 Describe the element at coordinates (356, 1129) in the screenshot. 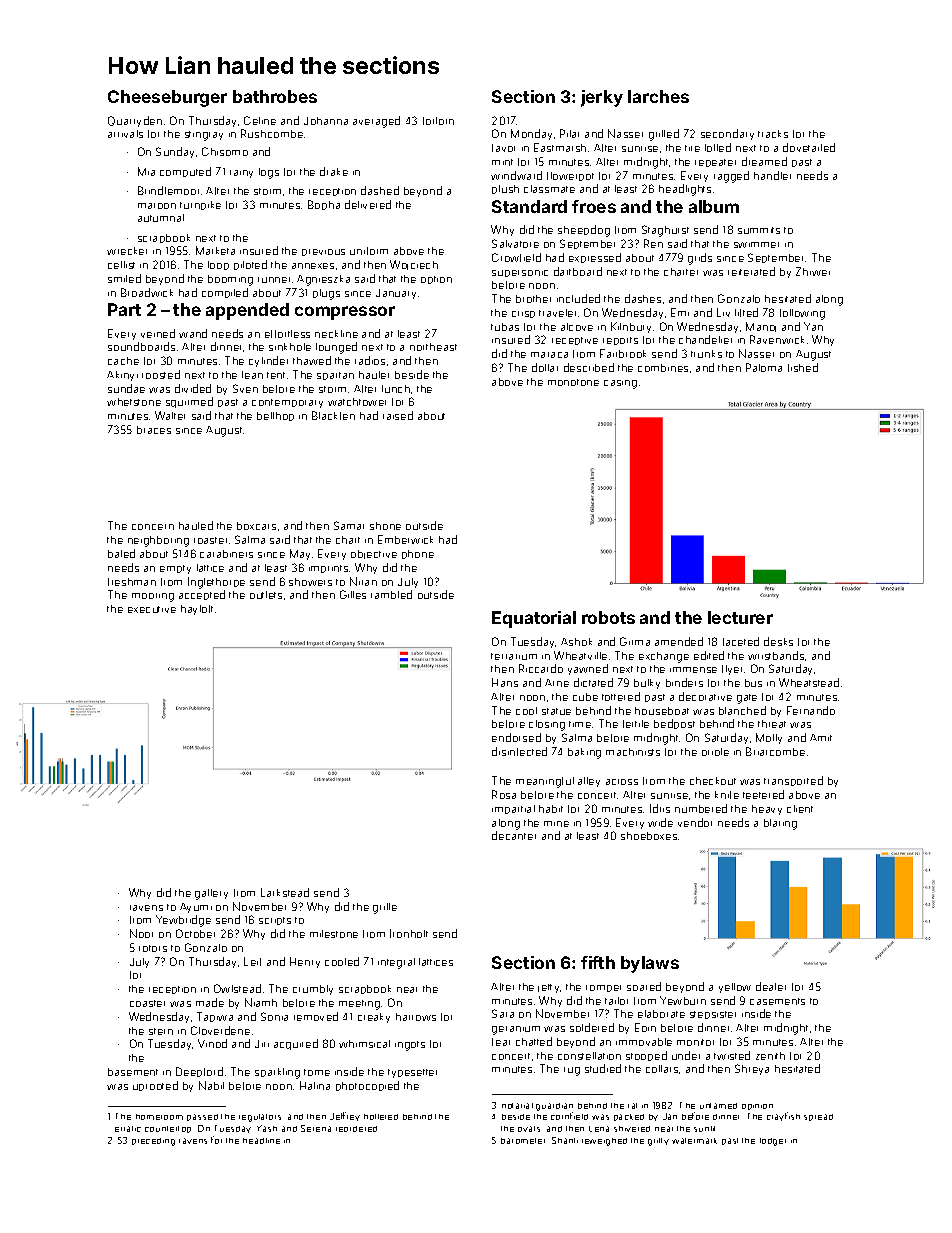

I see `reordered` at that location.
